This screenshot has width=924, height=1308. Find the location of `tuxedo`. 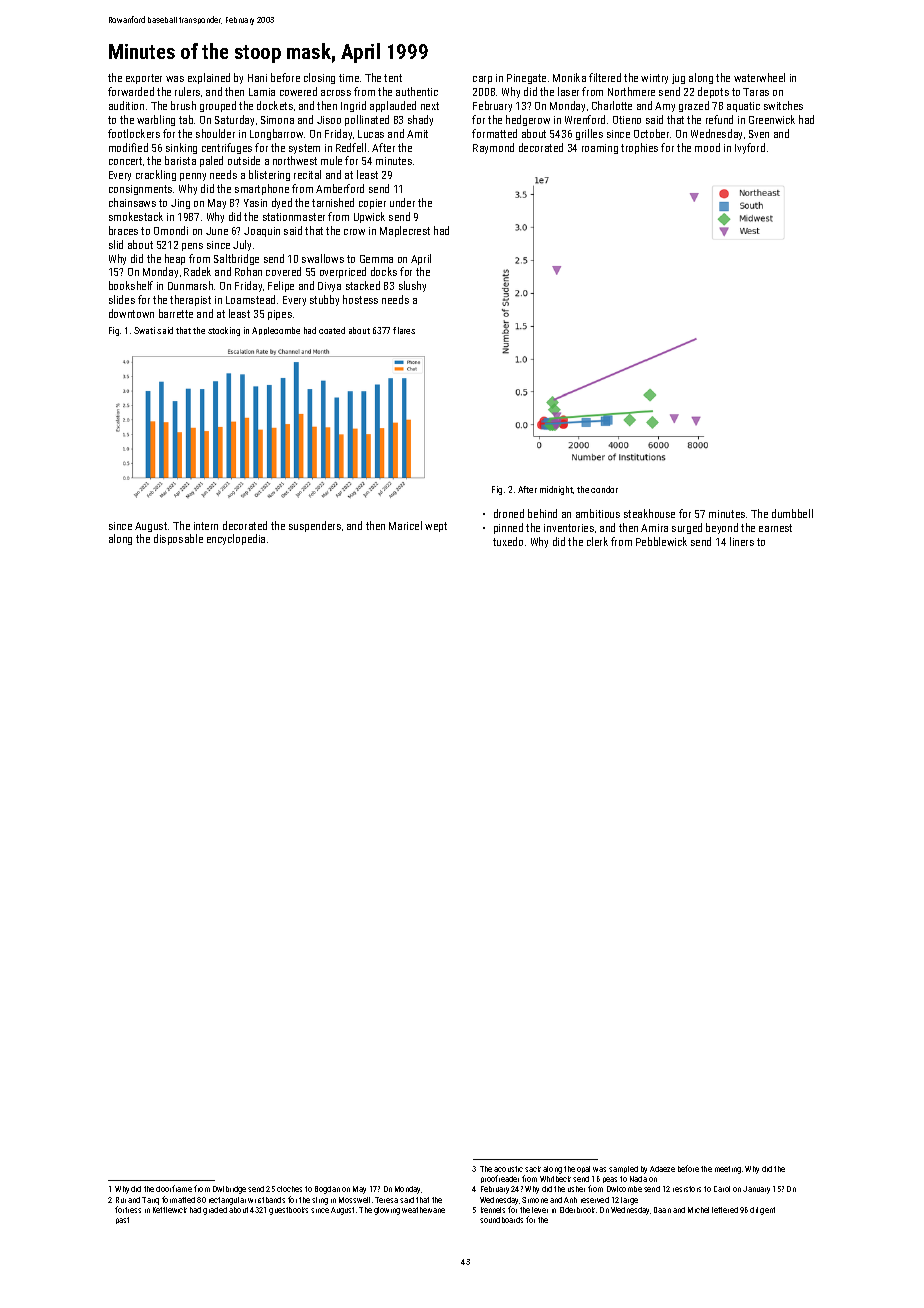

tuxedo is located at coordinates (508, 541).
